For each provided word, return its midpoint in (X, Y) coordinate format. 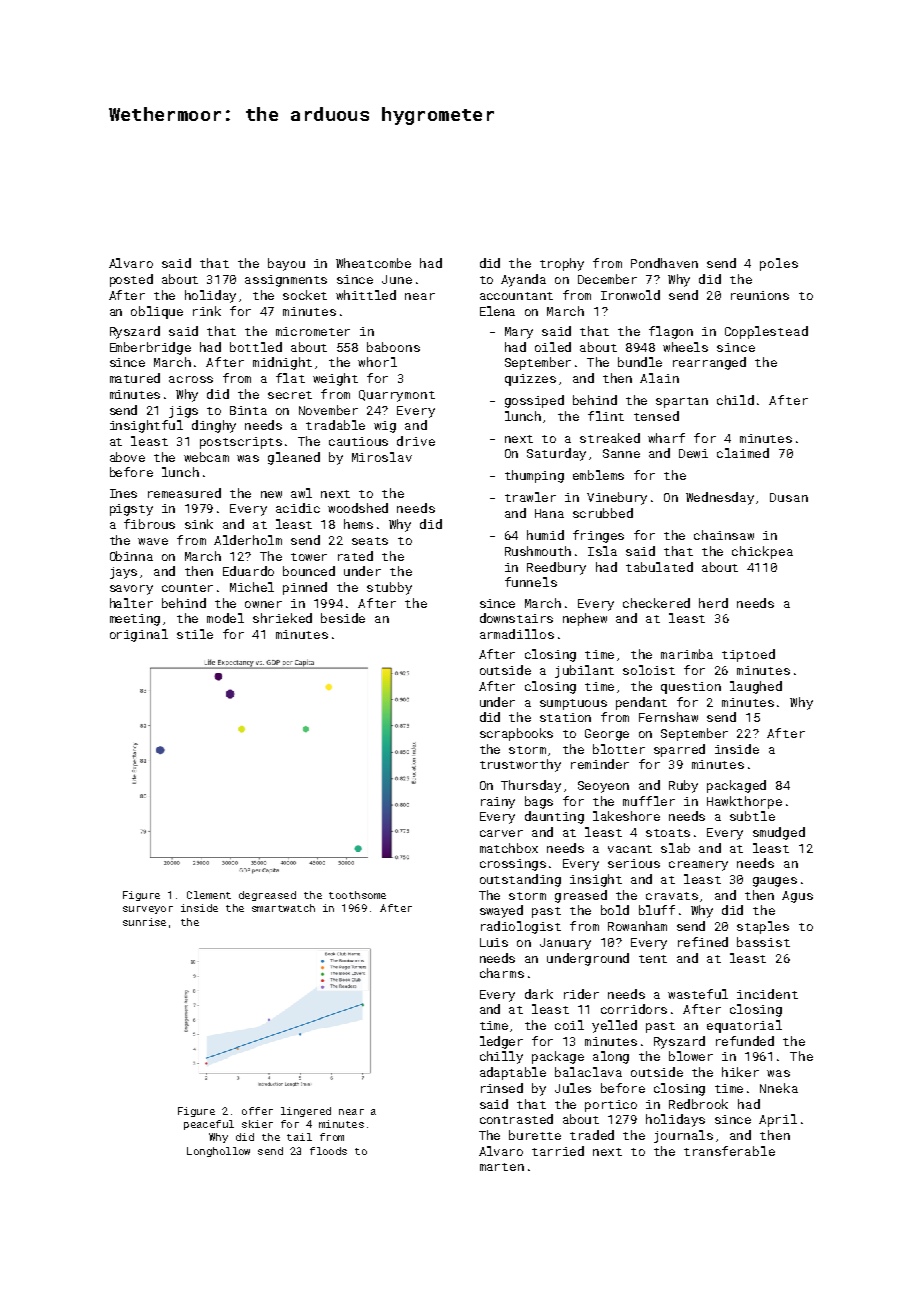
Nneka (779, 1088)
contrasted (516, 1119)
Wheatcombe (373, 263)
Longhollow (218, 1152)
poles (779, 264)
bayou (286, 264)
